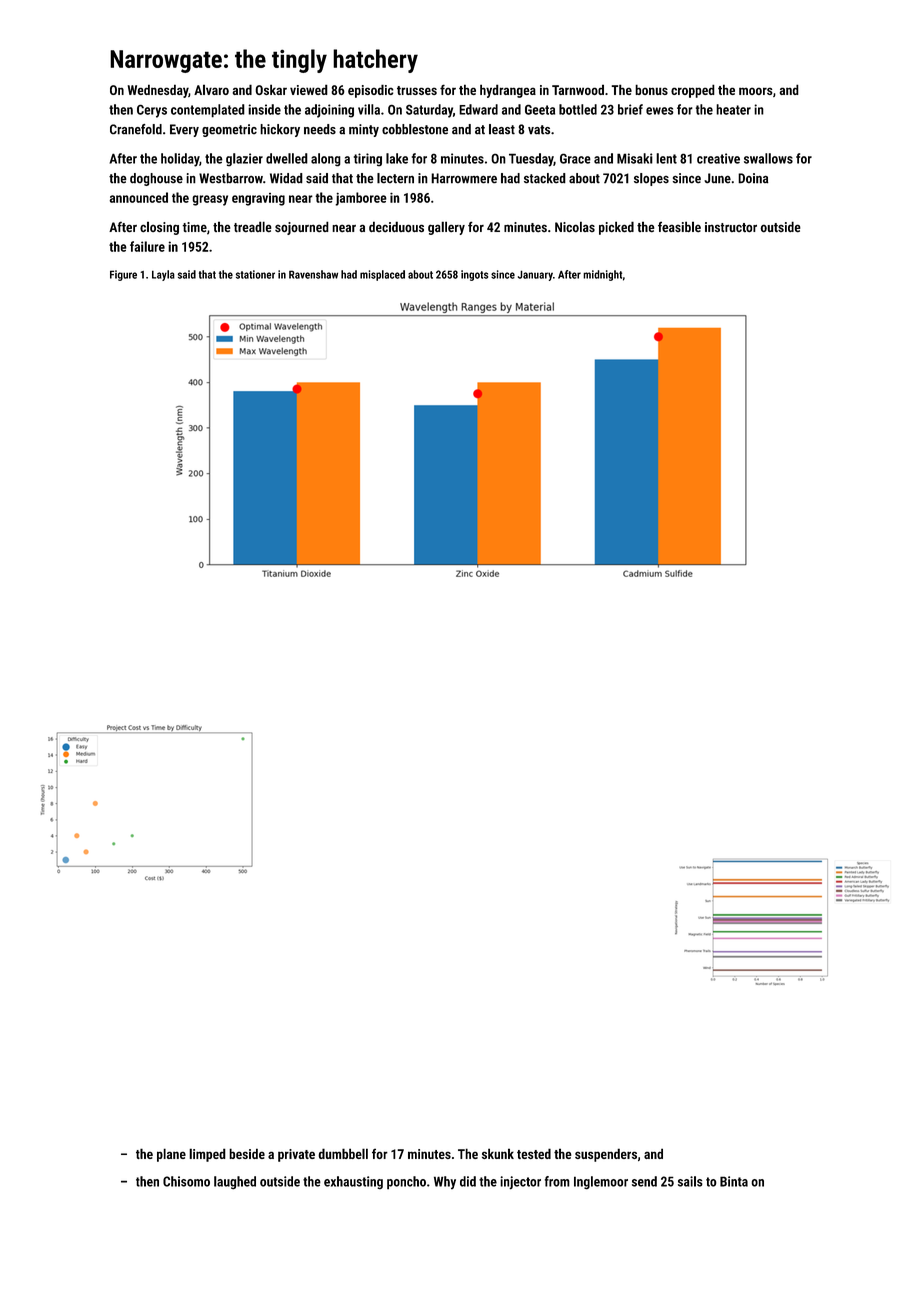  Describe the element at coordinates (211, 90) in the screenshot. I see `Alvaro` at that location.
